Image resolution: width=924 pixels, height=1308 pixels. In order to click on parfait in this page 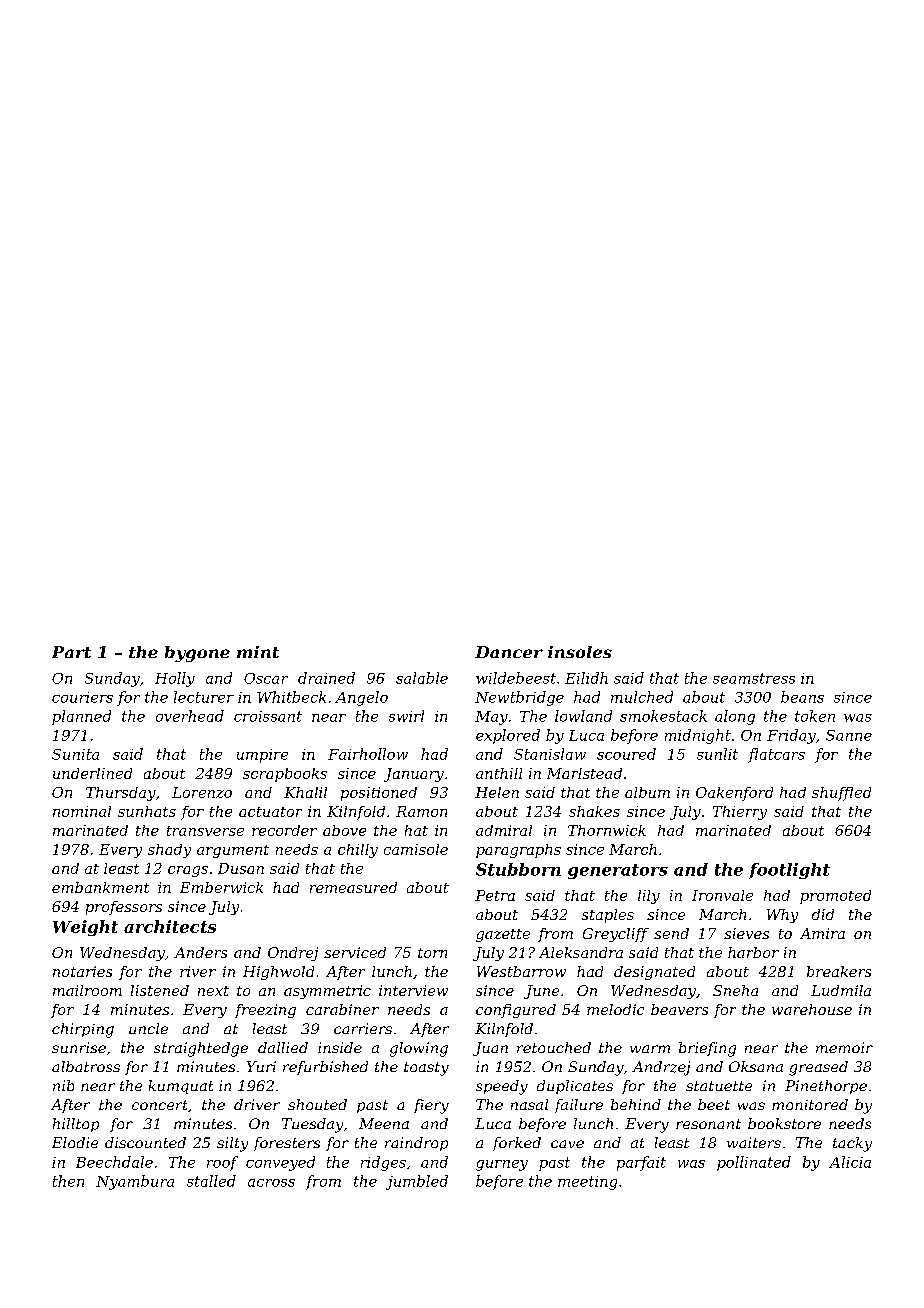, I will do `click(641, 1163)`.
